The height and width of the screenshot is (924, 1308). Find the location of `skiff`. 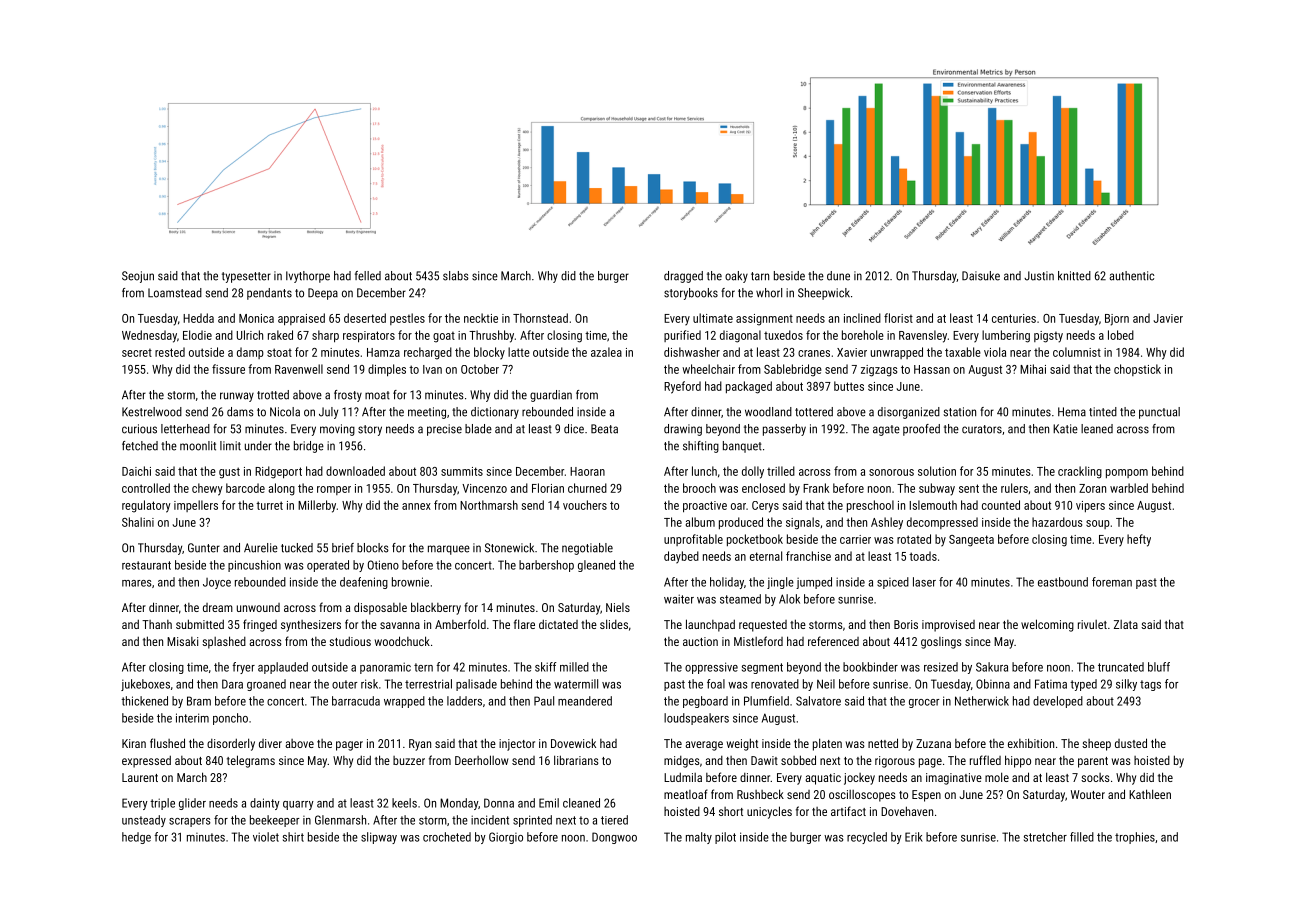

skiff is located at coordinates (546, 667).
